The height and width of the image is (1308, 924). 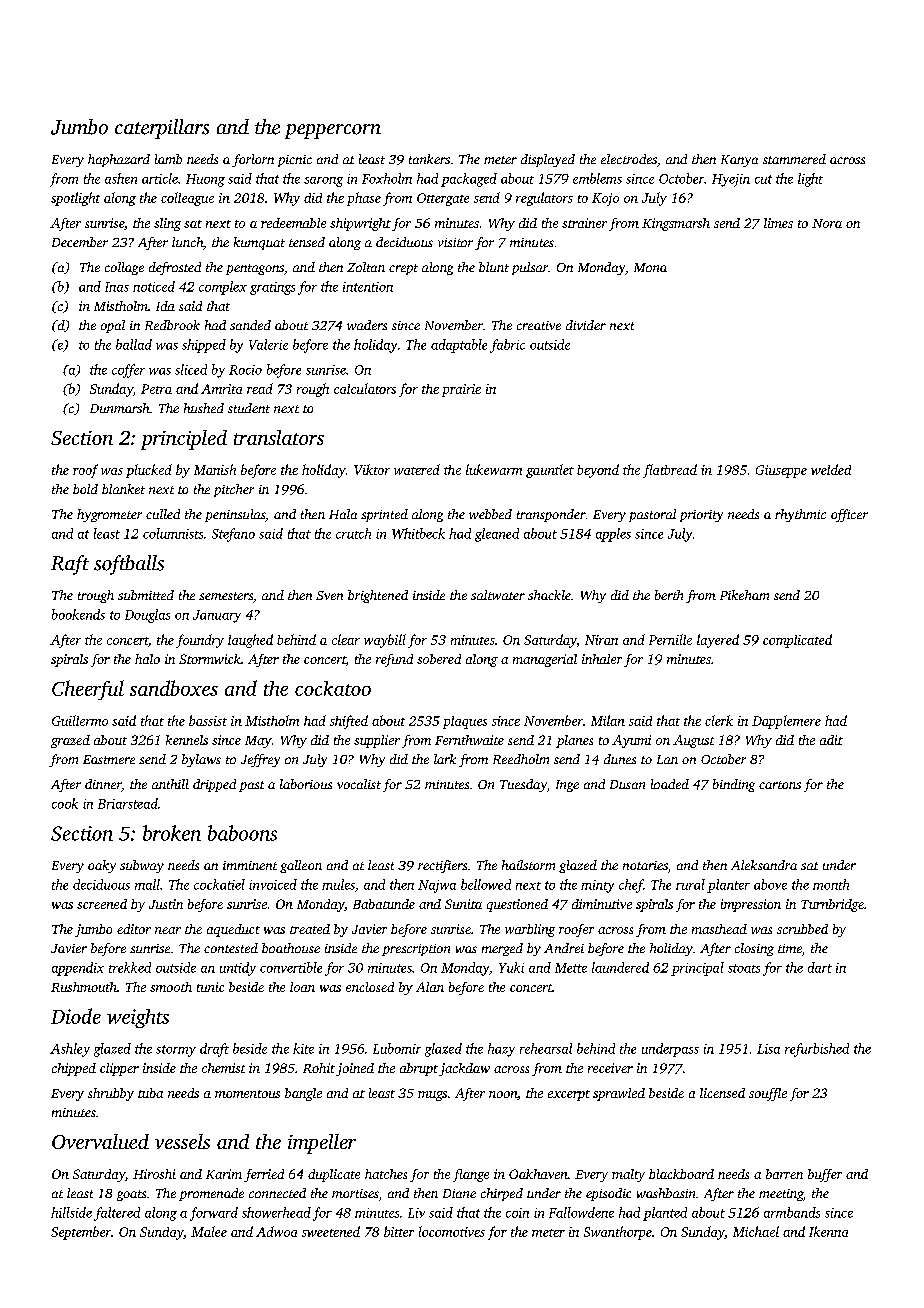 I want to click on Malee, so click(x=209, y=1231).
